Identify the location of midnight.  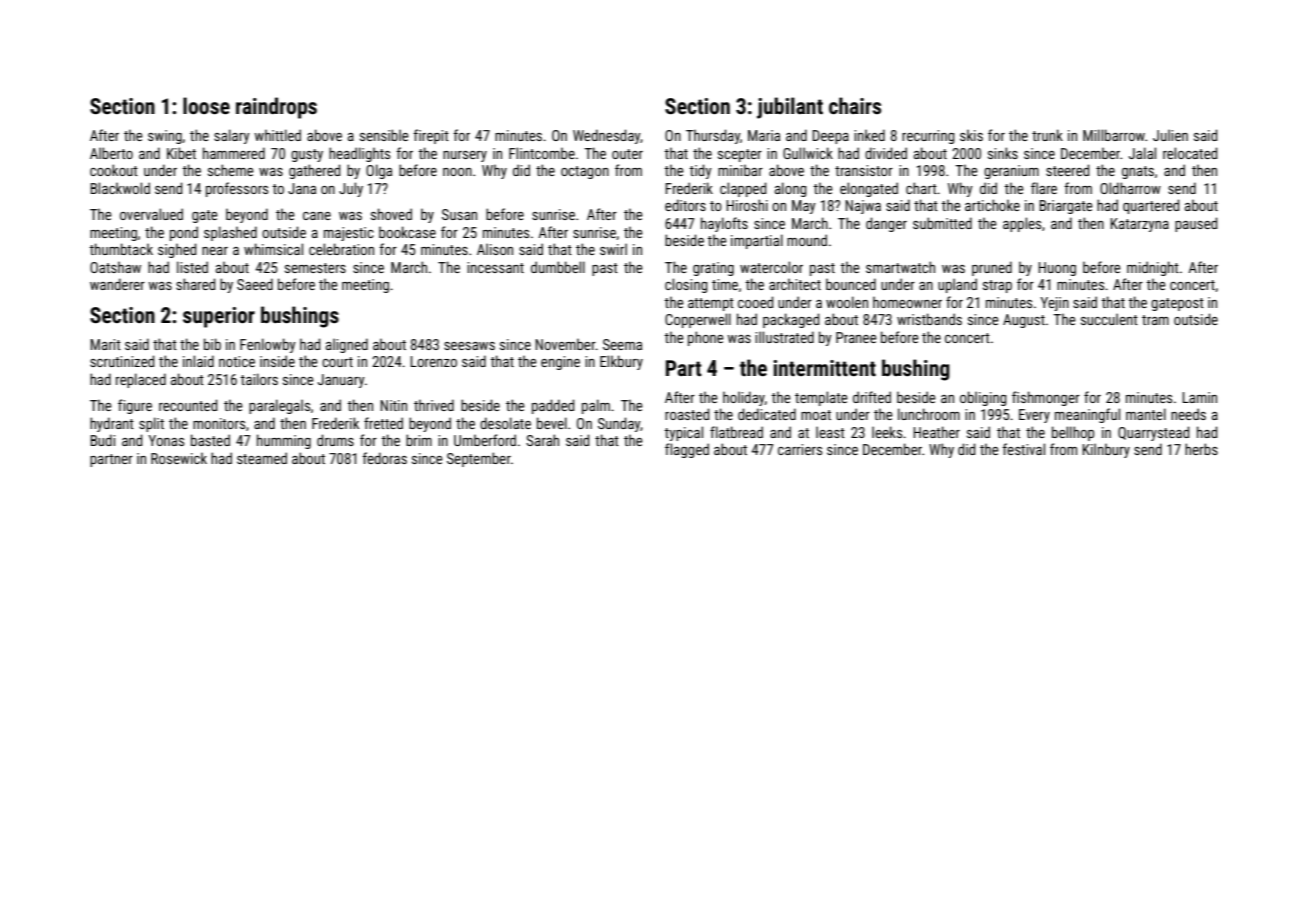
(1153, 268).
